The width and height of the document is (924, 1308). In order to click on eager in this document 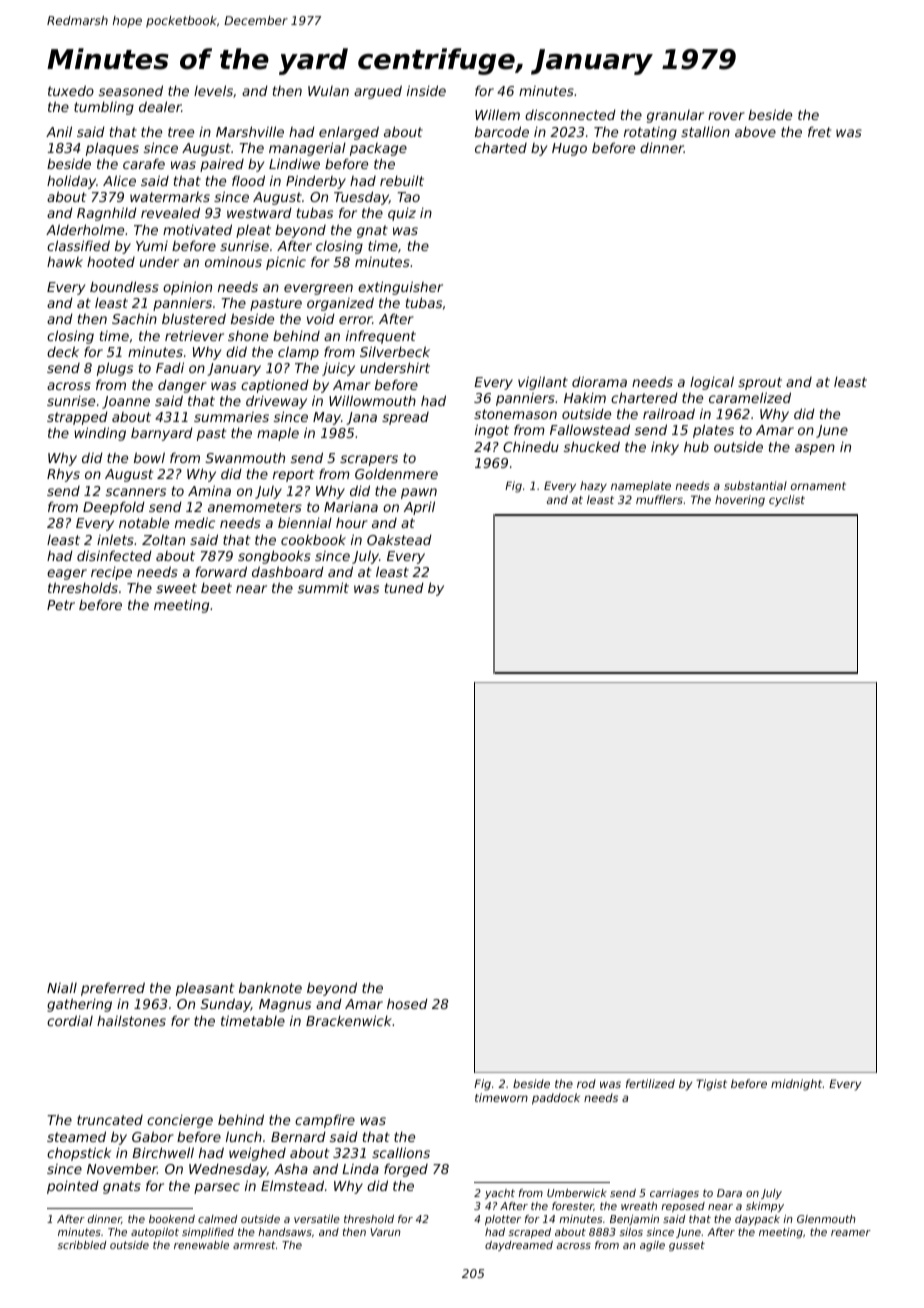, I will do `click(67, 574)`.
